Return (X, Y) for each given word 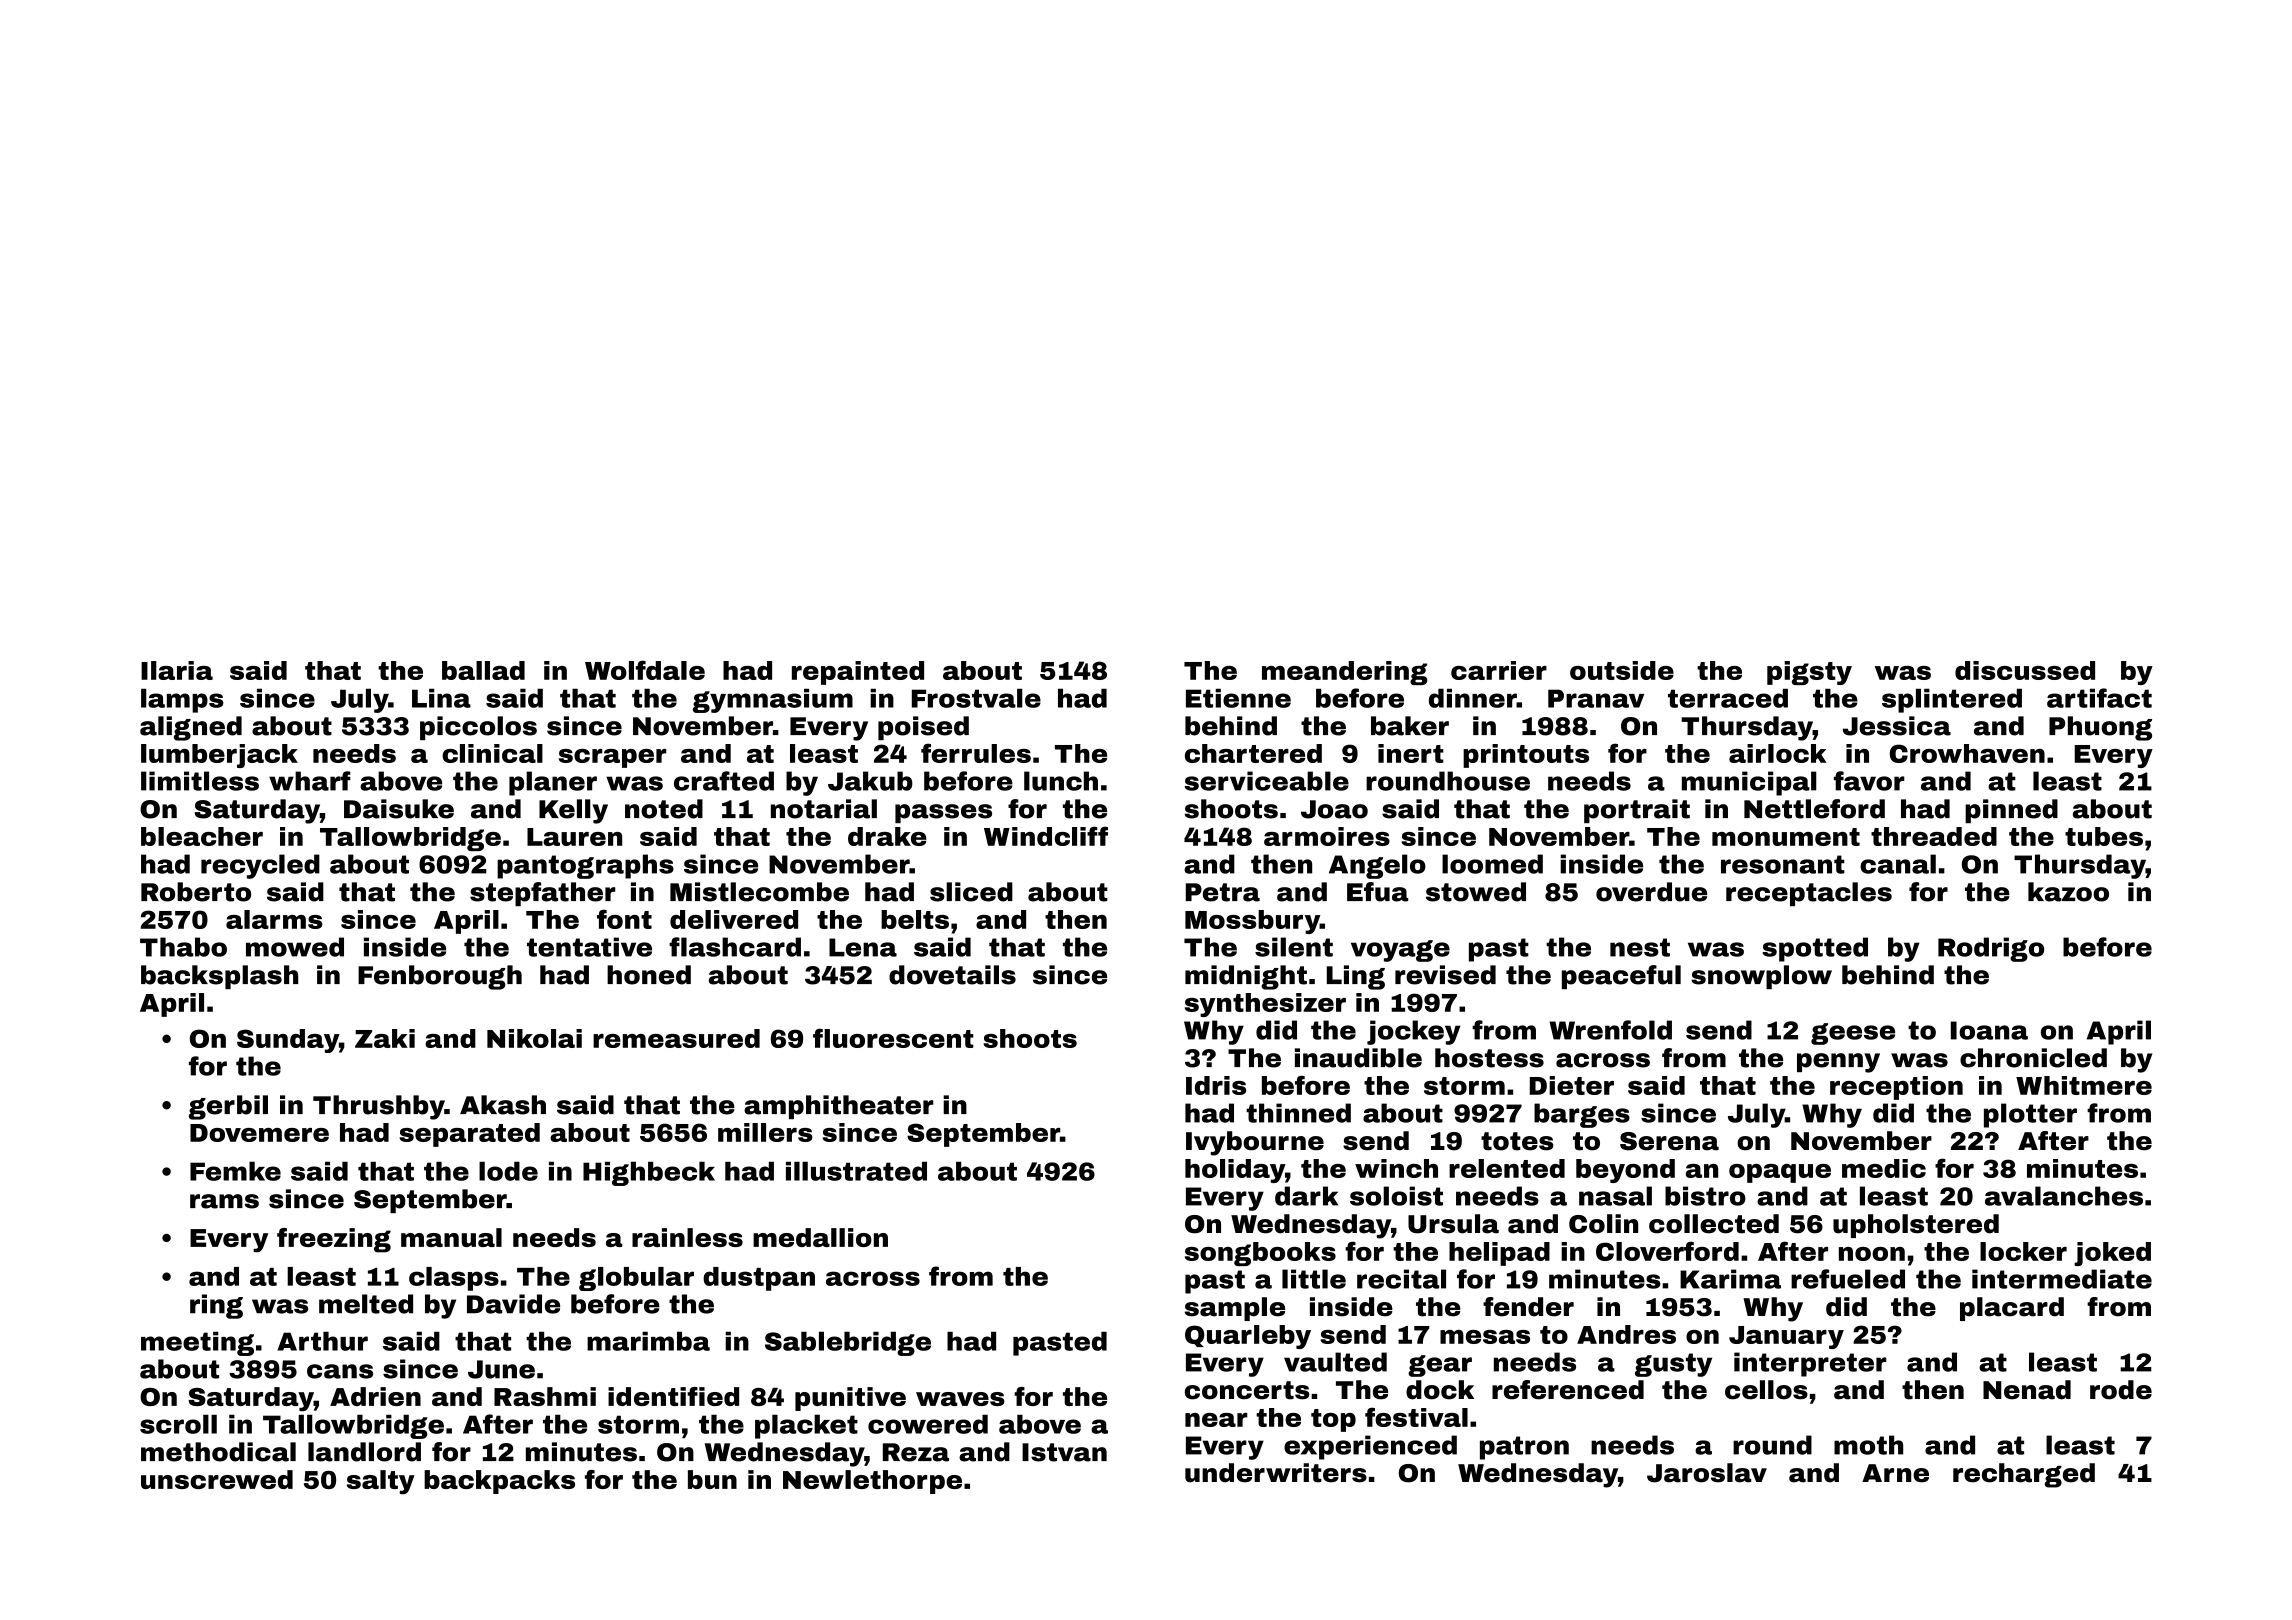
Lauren (574, 837)
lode (508, 1171)
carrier (1499, 670)
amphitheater (839, 1107)
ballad (483, 670)
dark (1306, 1196)
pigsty (1809, 673)
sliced (971, 892)
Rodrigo (1991, 949)
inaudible (1358, 1058)
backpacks (499, 1482)
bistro (1705, 1196)
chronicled (2033, 1058)
